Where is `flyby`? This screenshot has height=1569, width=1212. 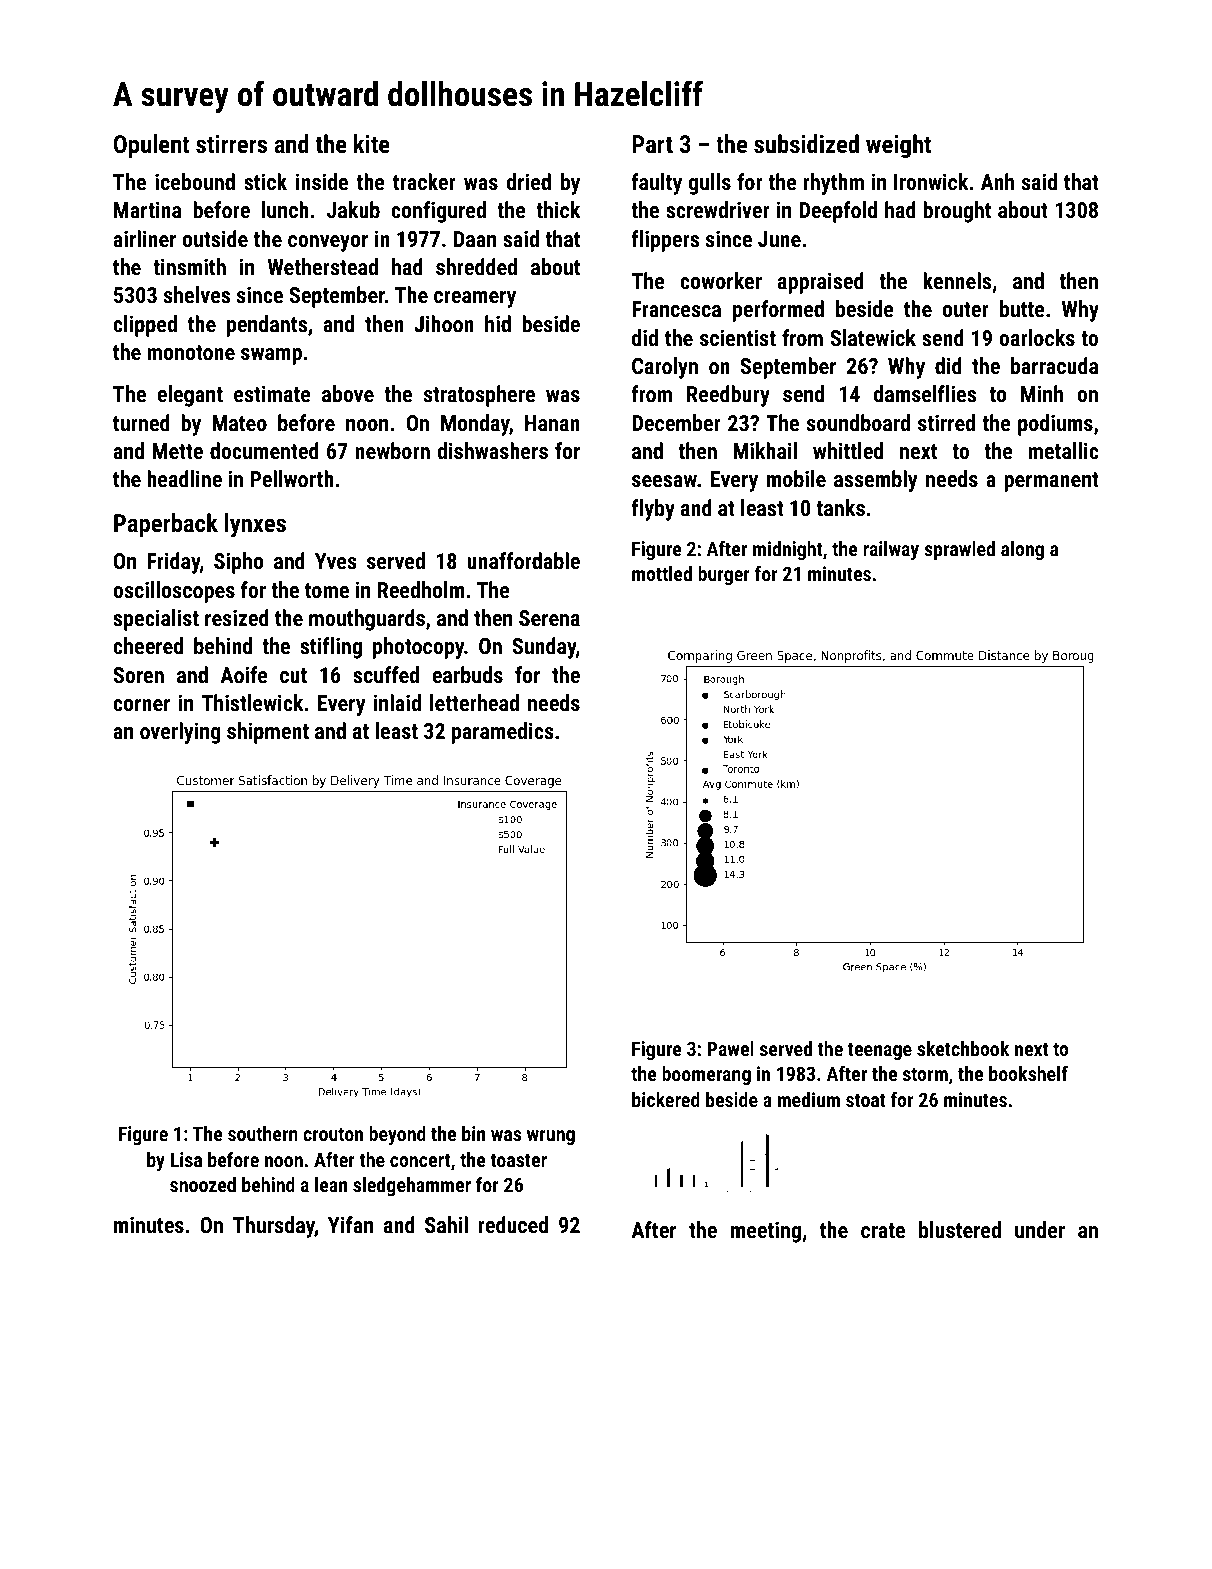 flyby is located at coordinates (653, 510).
